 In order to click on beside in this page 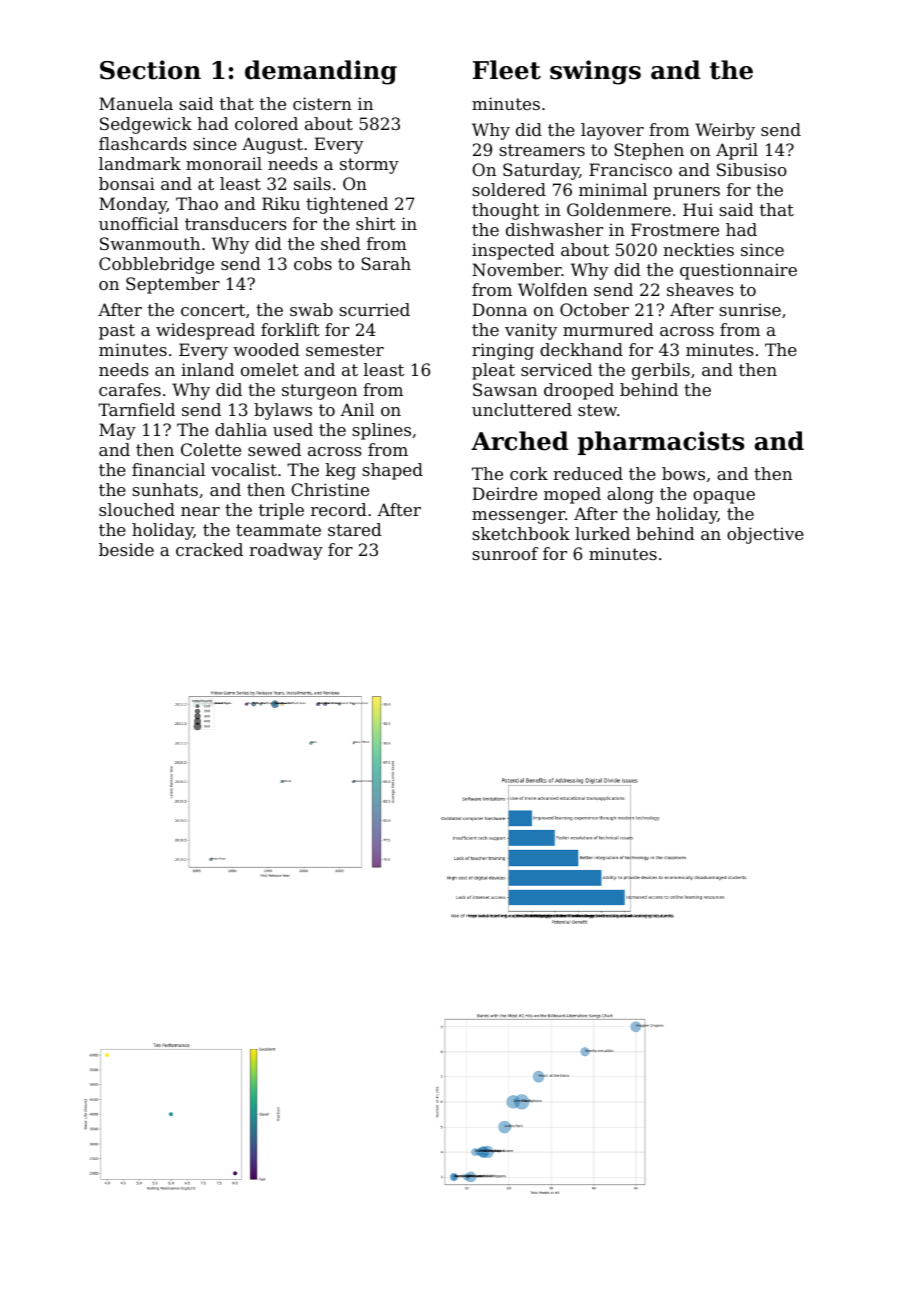, I will do `click(126, 549)`.
